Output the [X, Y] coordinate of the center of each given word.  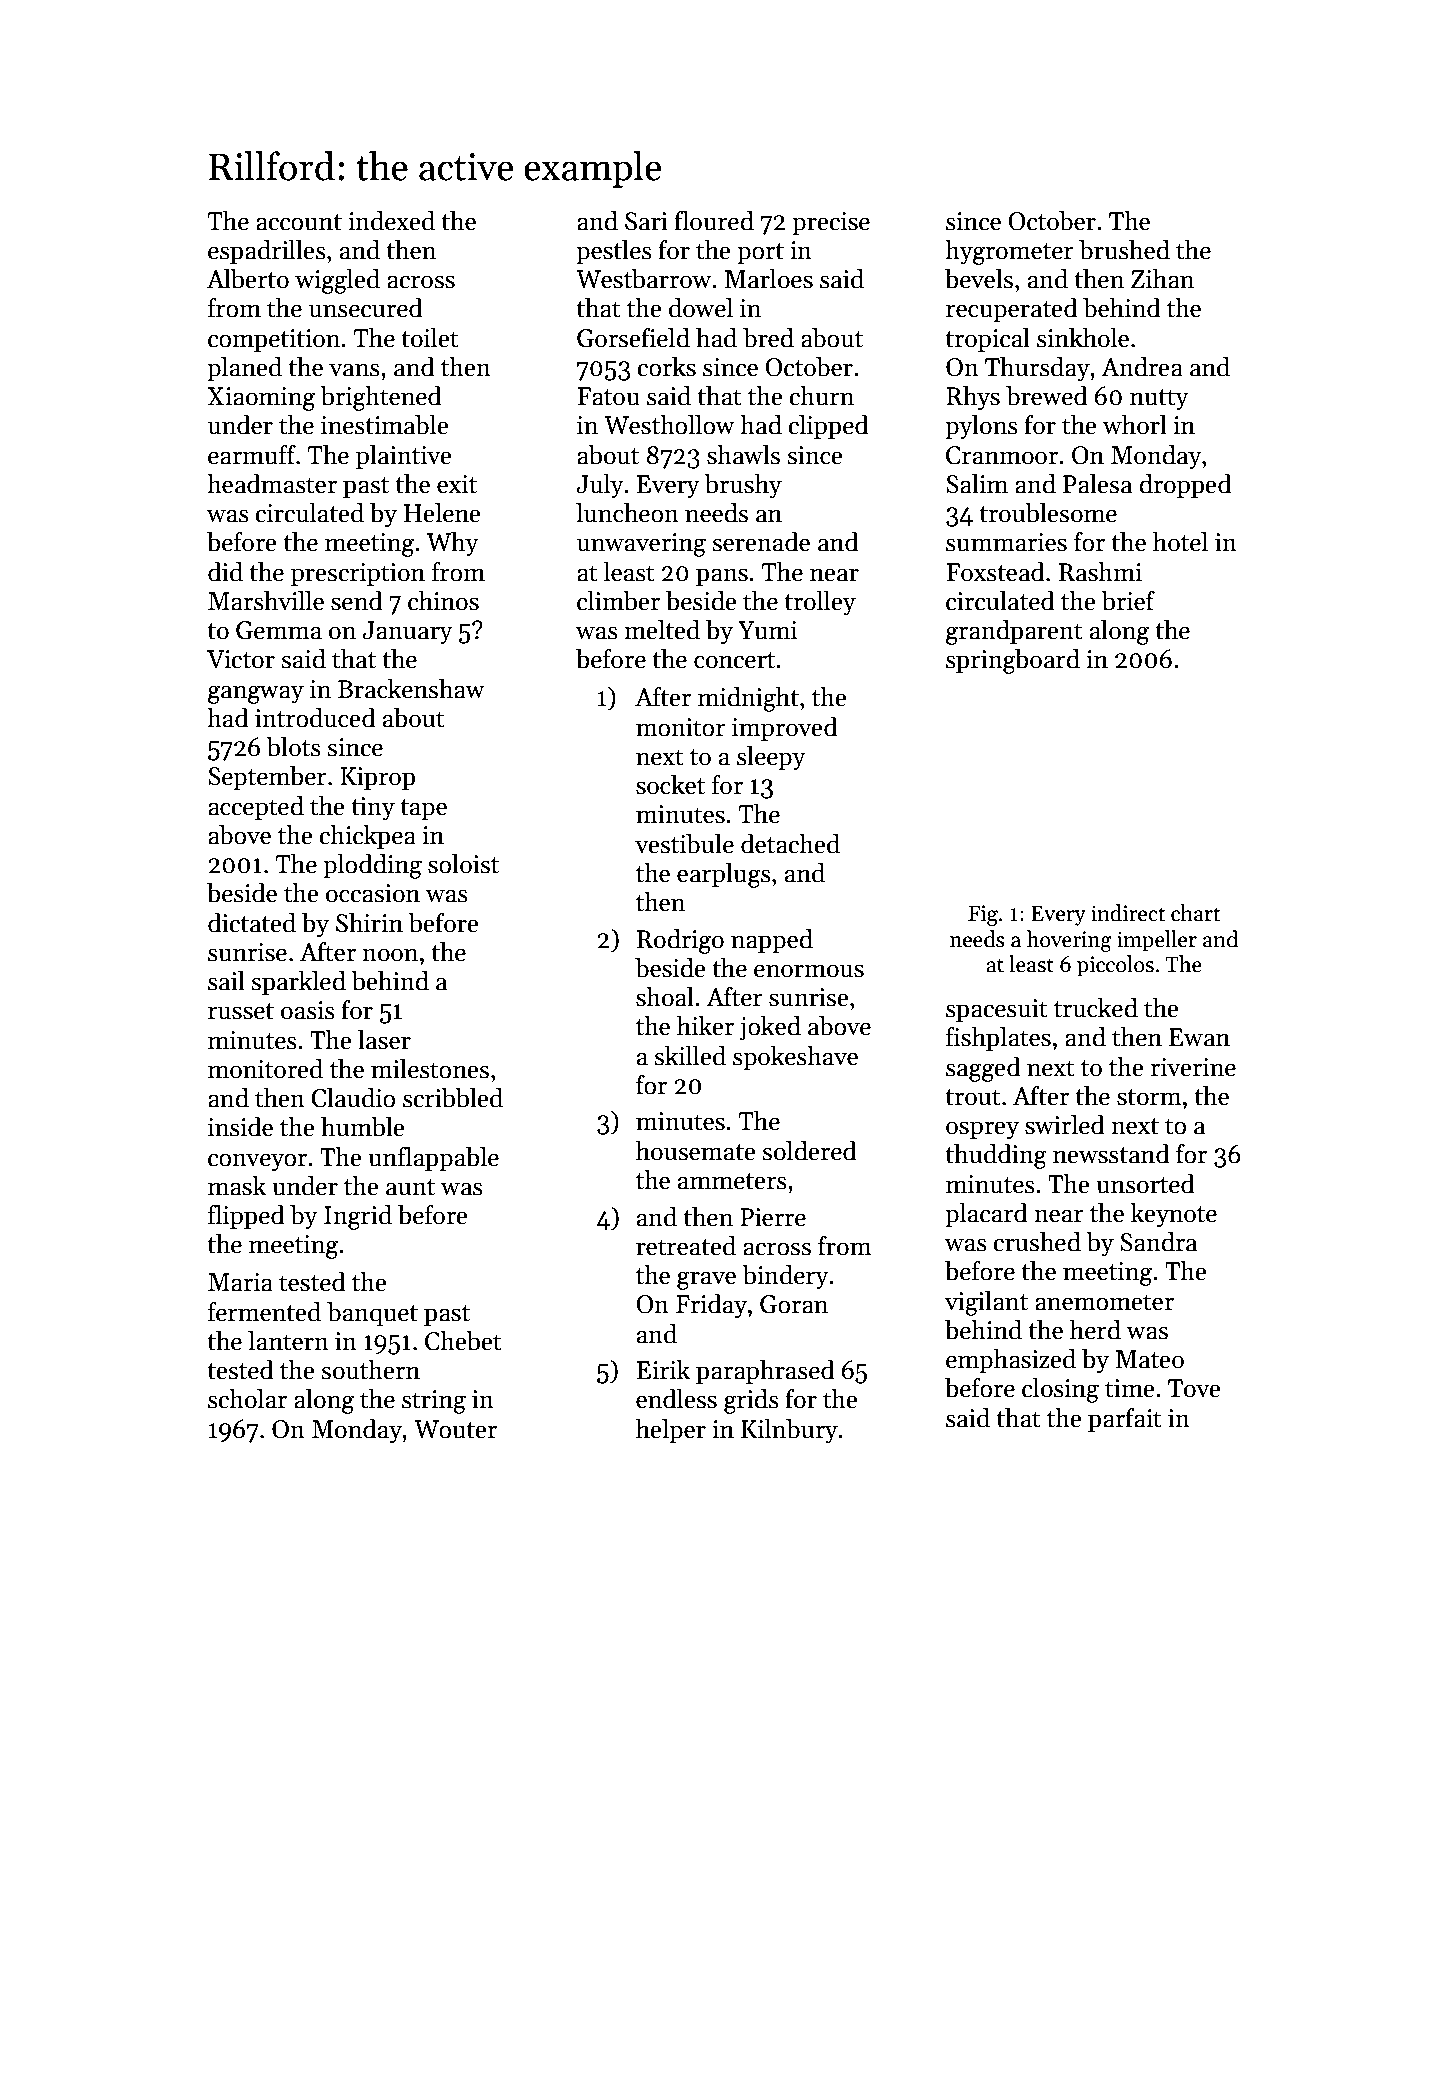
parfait [1125, 1420]
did [225, 572]
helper [671, 1431]
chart [1195, 913]
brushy [743, 486]
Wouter [455, 1429]
